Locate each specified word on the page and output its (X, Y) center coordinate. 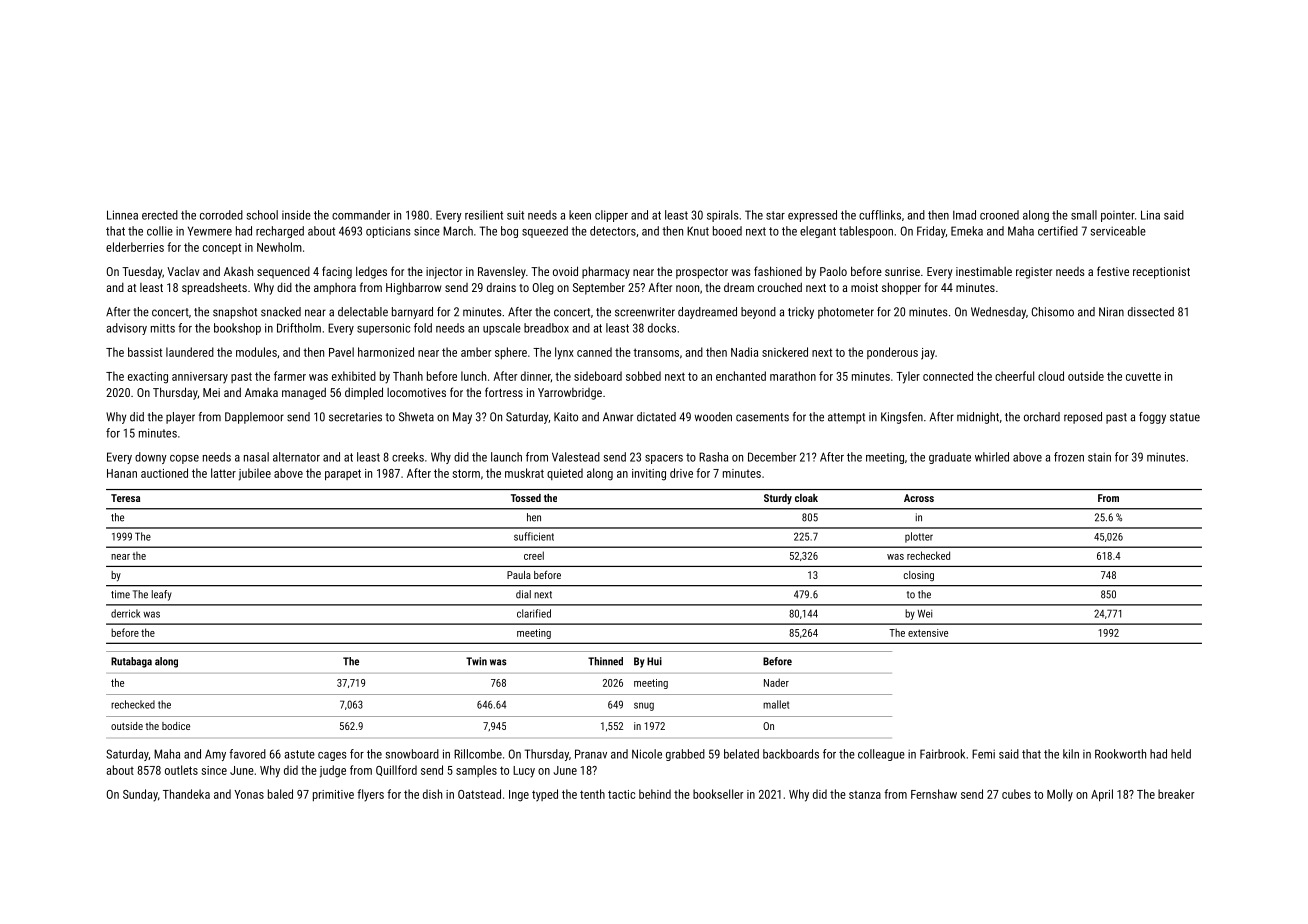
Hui (654, 661)
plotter (919, 537)
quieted (565, 474)
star (775, 215)
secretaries (355, 417)
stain (1099, 457)
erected (160, 215)
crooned (999, 215)
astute (299, 754)
